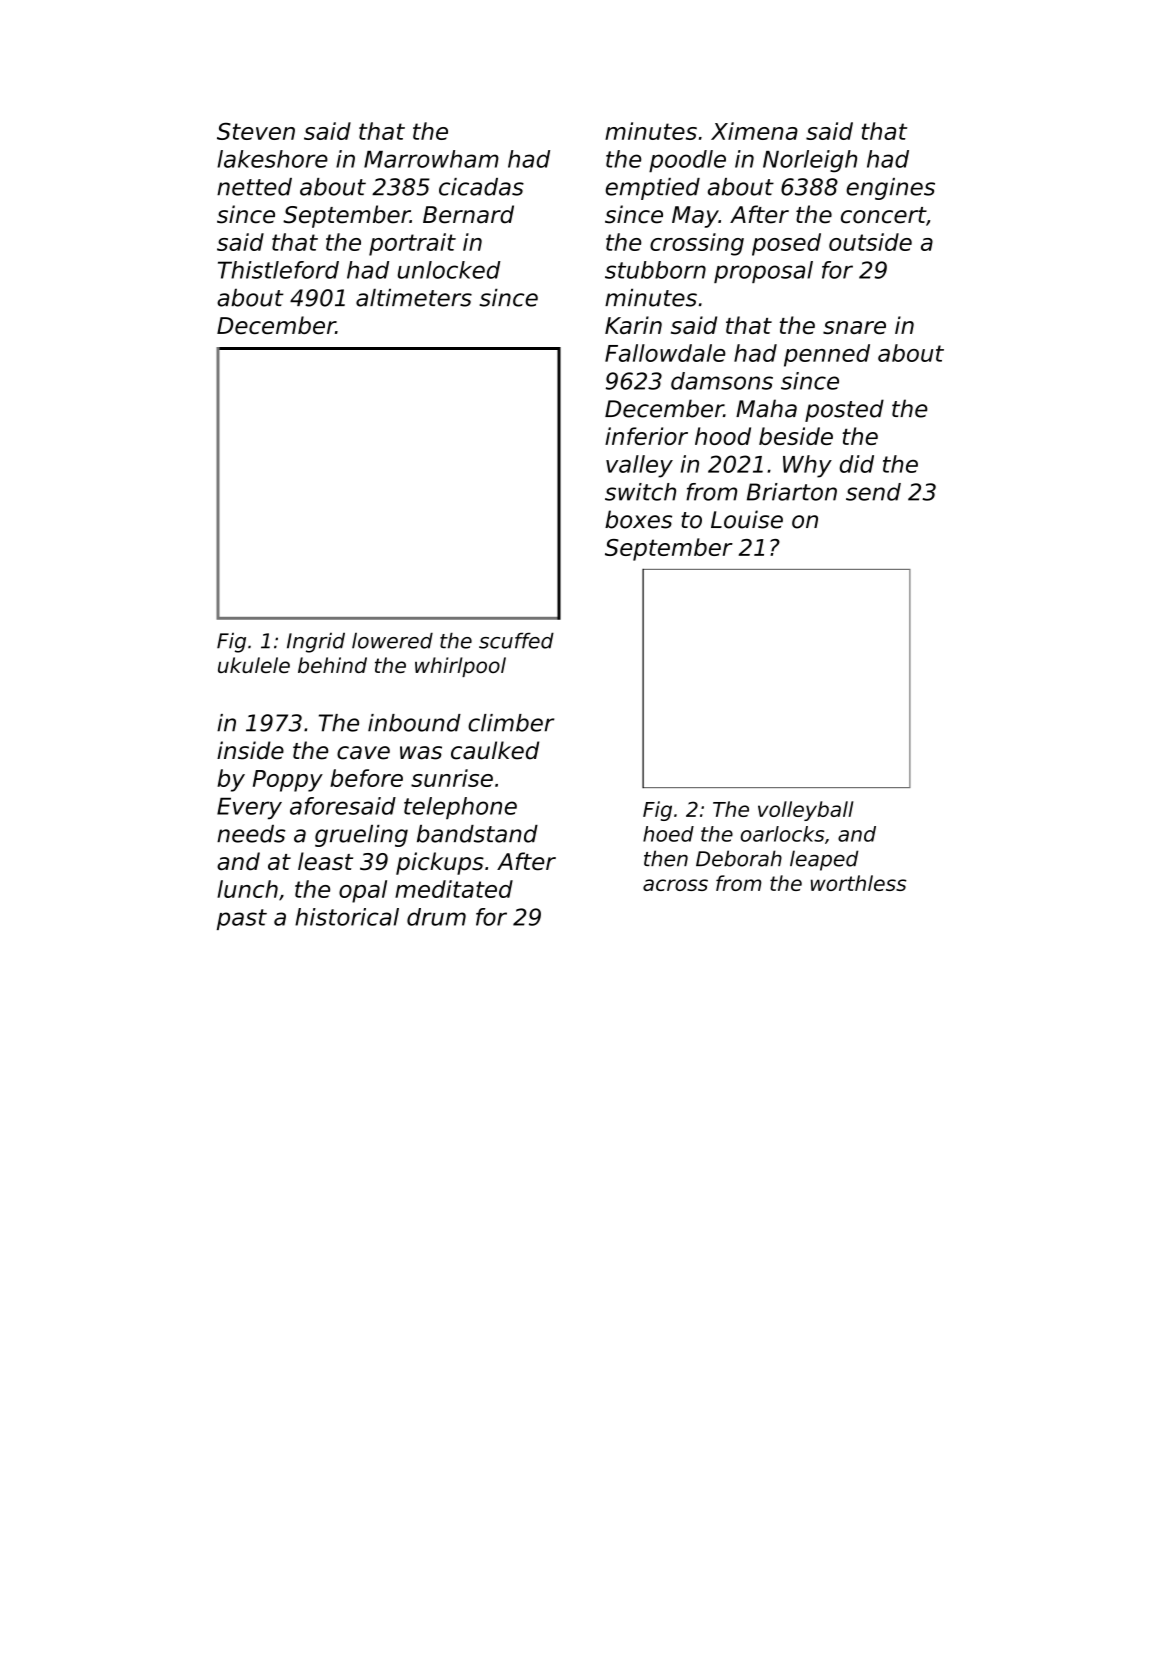 The width and height of the image is (1165, 1654). Describe the element at coordinates (278, 270) in the image. I see `Thistleford` at that location.
